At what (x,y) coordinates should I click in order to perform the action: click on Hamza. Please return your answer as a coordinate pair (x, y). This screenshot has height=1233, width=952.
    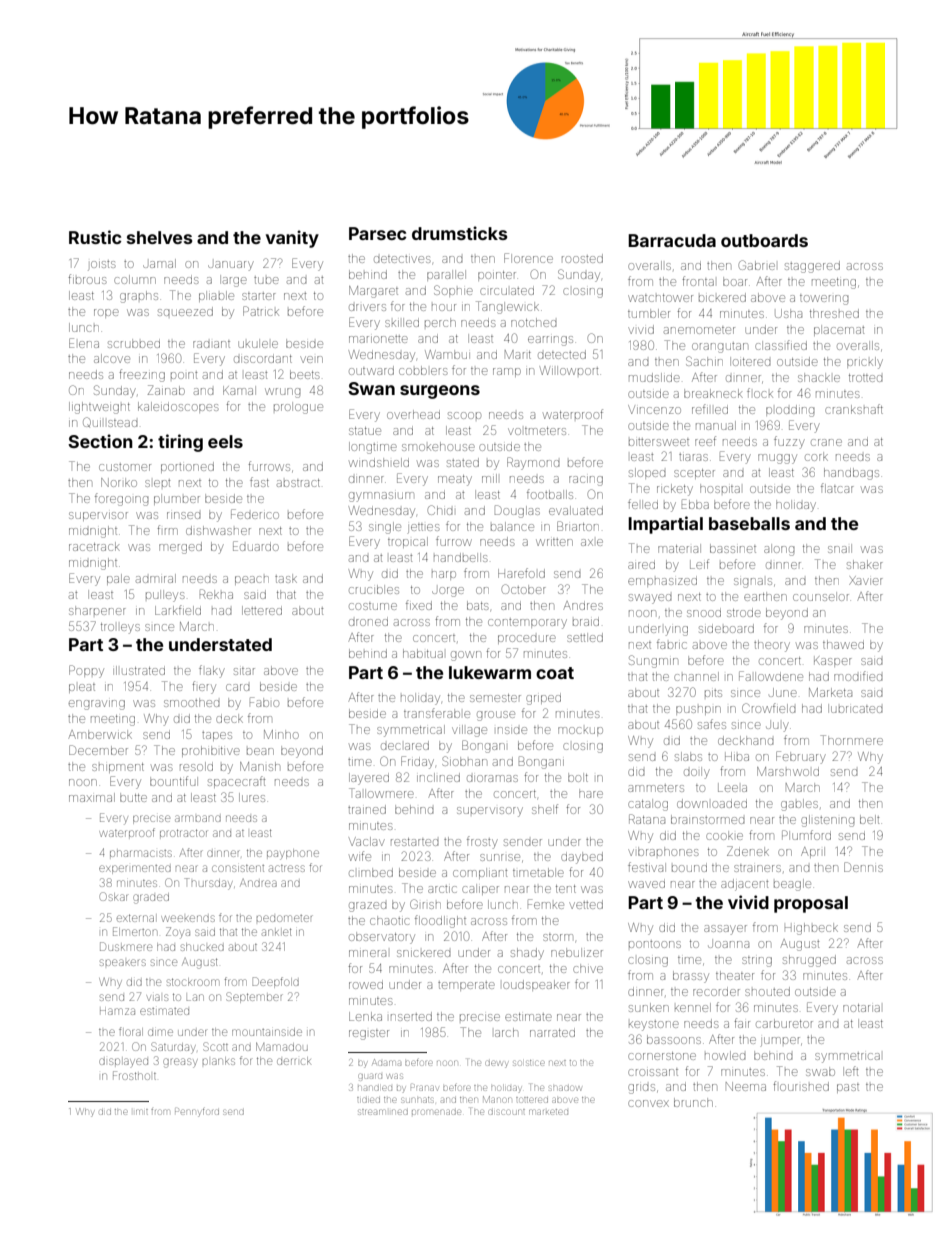
    Looking at the image, I should click on (117, 1011).
